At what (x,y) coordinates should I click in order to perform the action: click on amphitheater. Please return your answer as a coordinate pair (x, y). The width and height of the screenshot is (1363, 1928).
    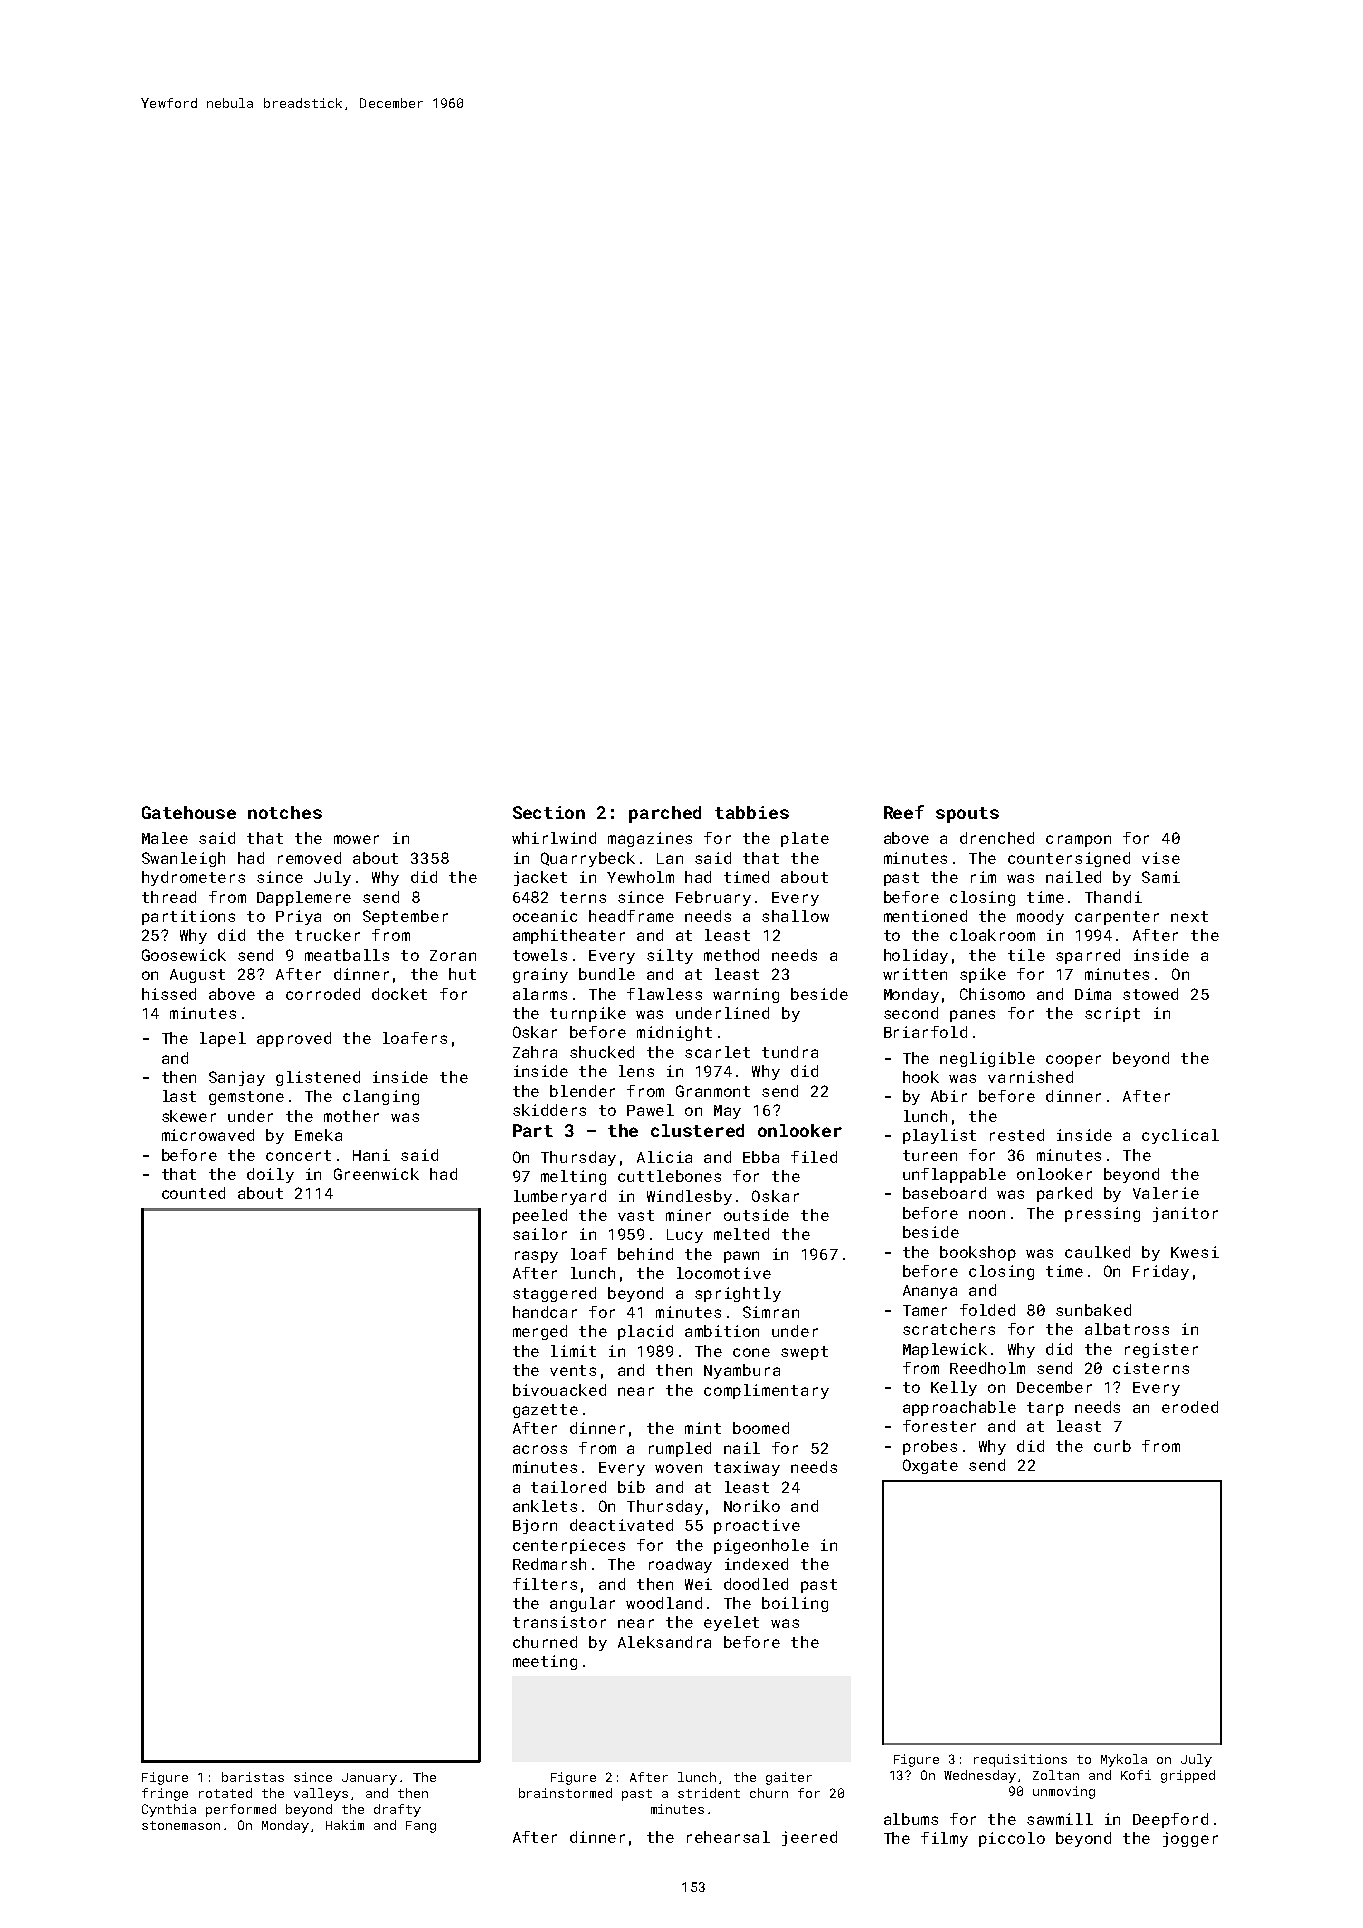
    Looking at the image, I should click on (569, 936).
